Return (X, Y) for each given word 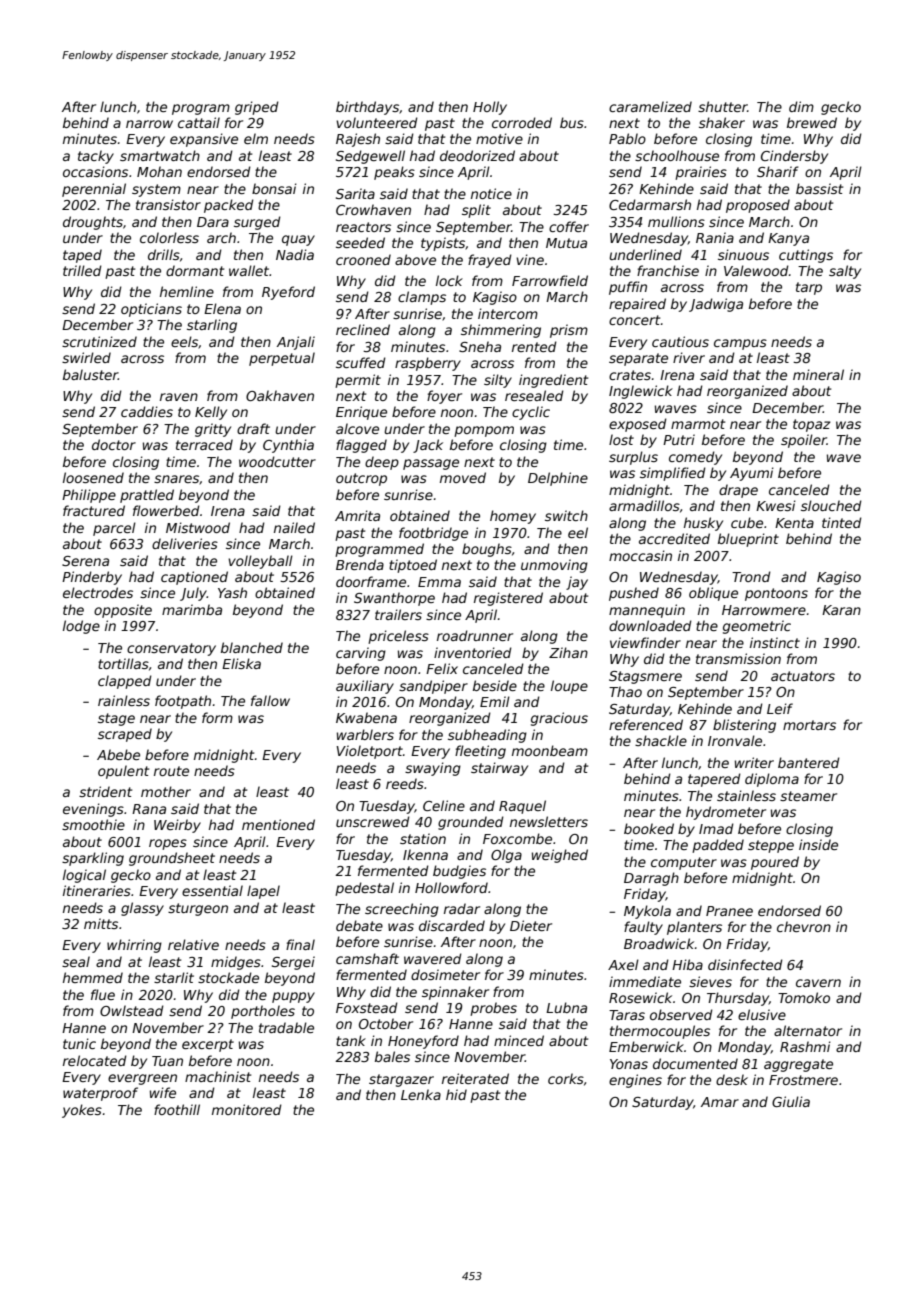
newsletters (549, 821)
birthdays (367, 108)
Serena (85, 561)
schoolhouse (677, 155)
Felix (442, 668)
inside (818, 844)
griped (257, 108)
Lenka (421, 1094)
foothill (177, 1109)
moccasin (640, 555)
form (217, 717)
